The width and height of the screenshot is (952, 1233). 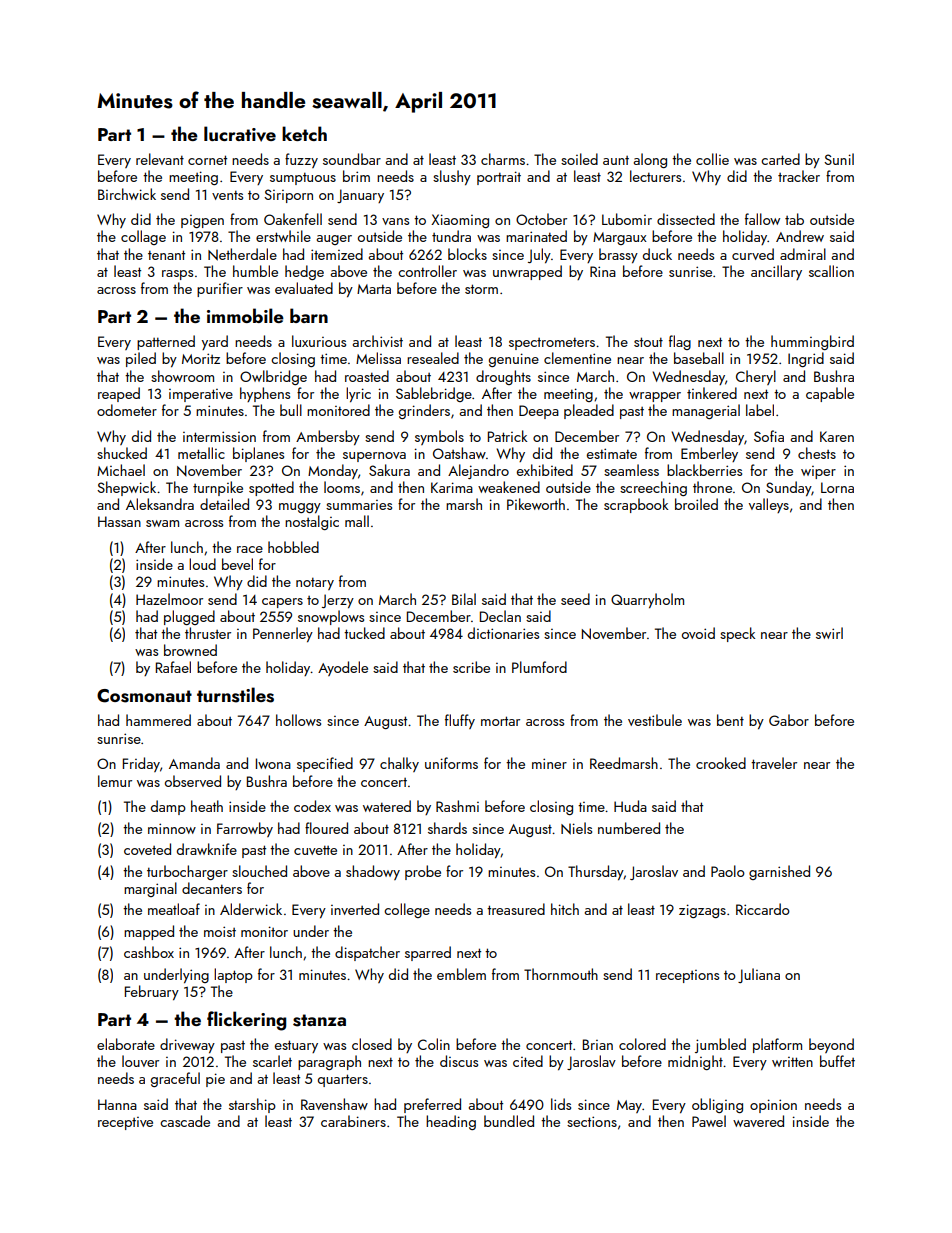 I want to click on Juliana, so click(x=759, y=975).
